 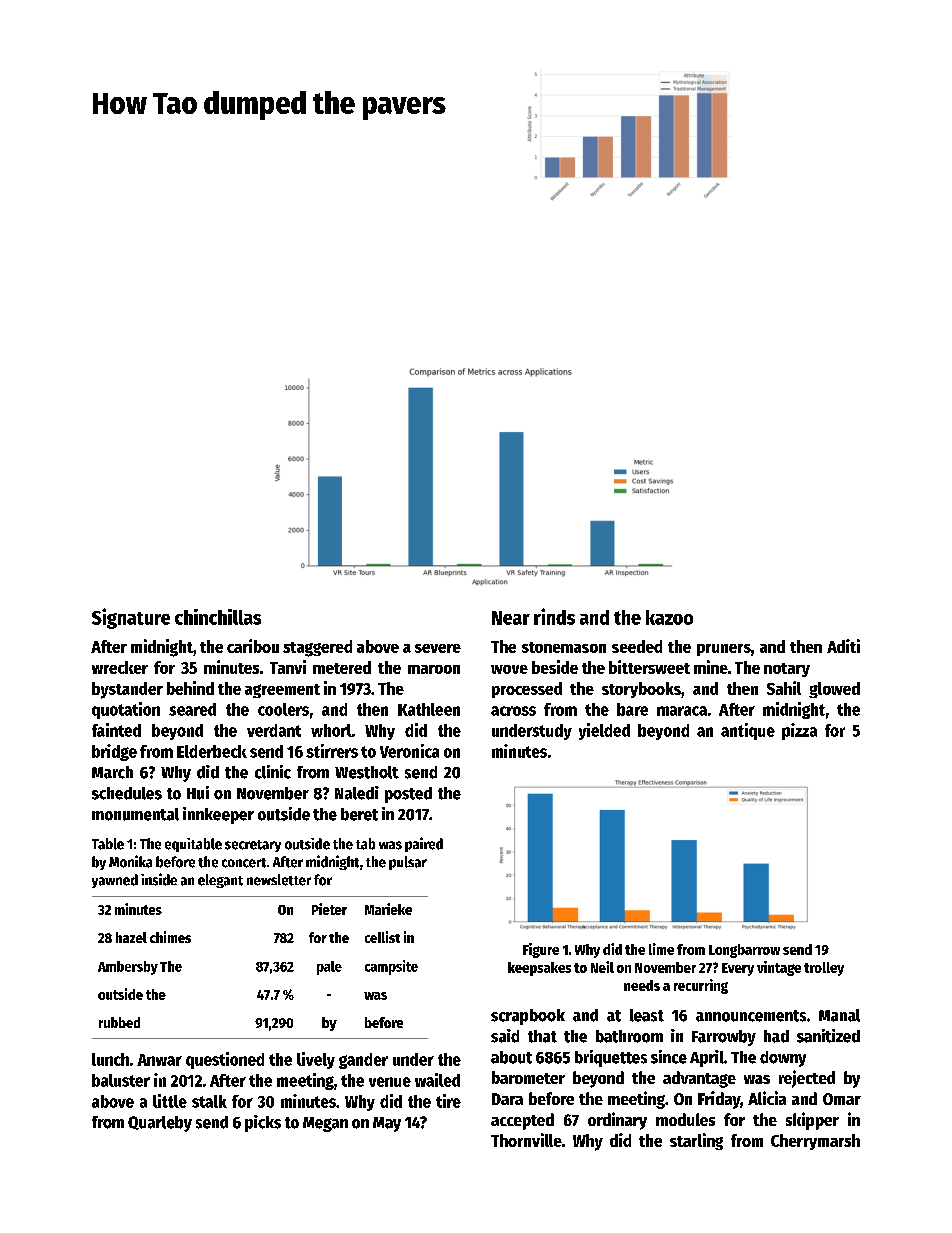 I want to click on Megan, so click(x=325, y=1124).
